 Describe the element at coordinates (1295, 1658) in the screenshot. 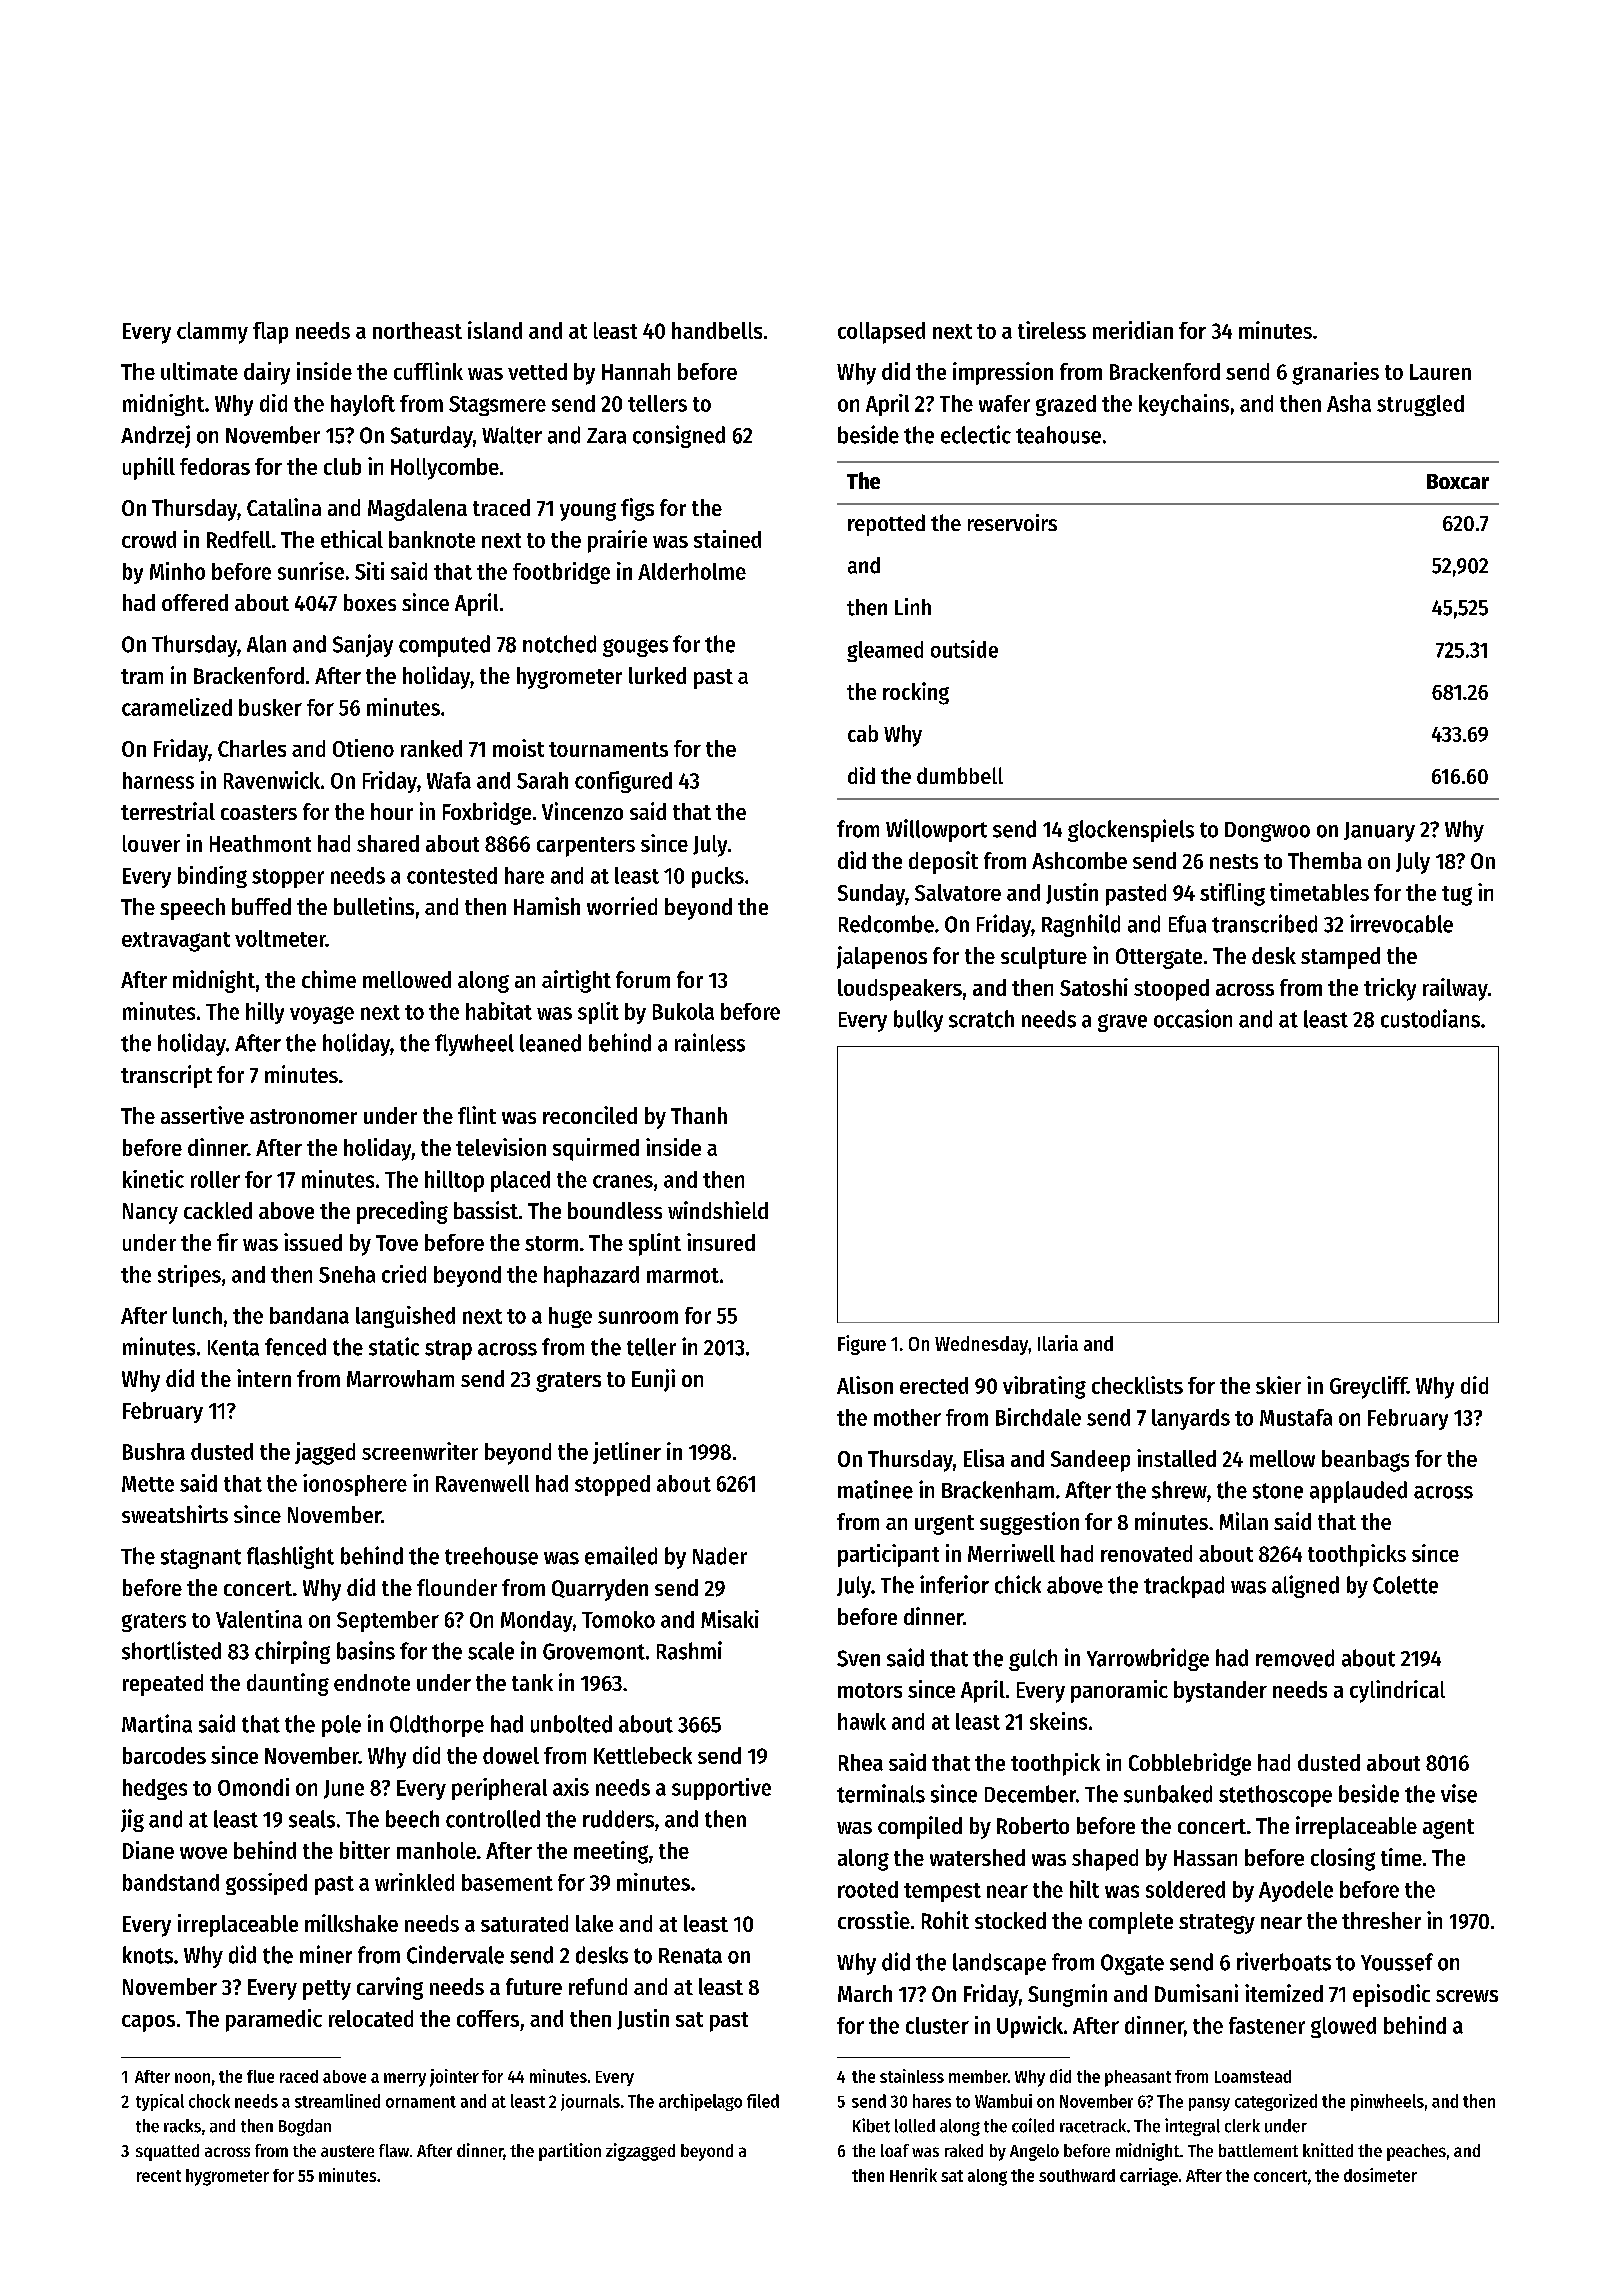

I see `removed` at that location.
